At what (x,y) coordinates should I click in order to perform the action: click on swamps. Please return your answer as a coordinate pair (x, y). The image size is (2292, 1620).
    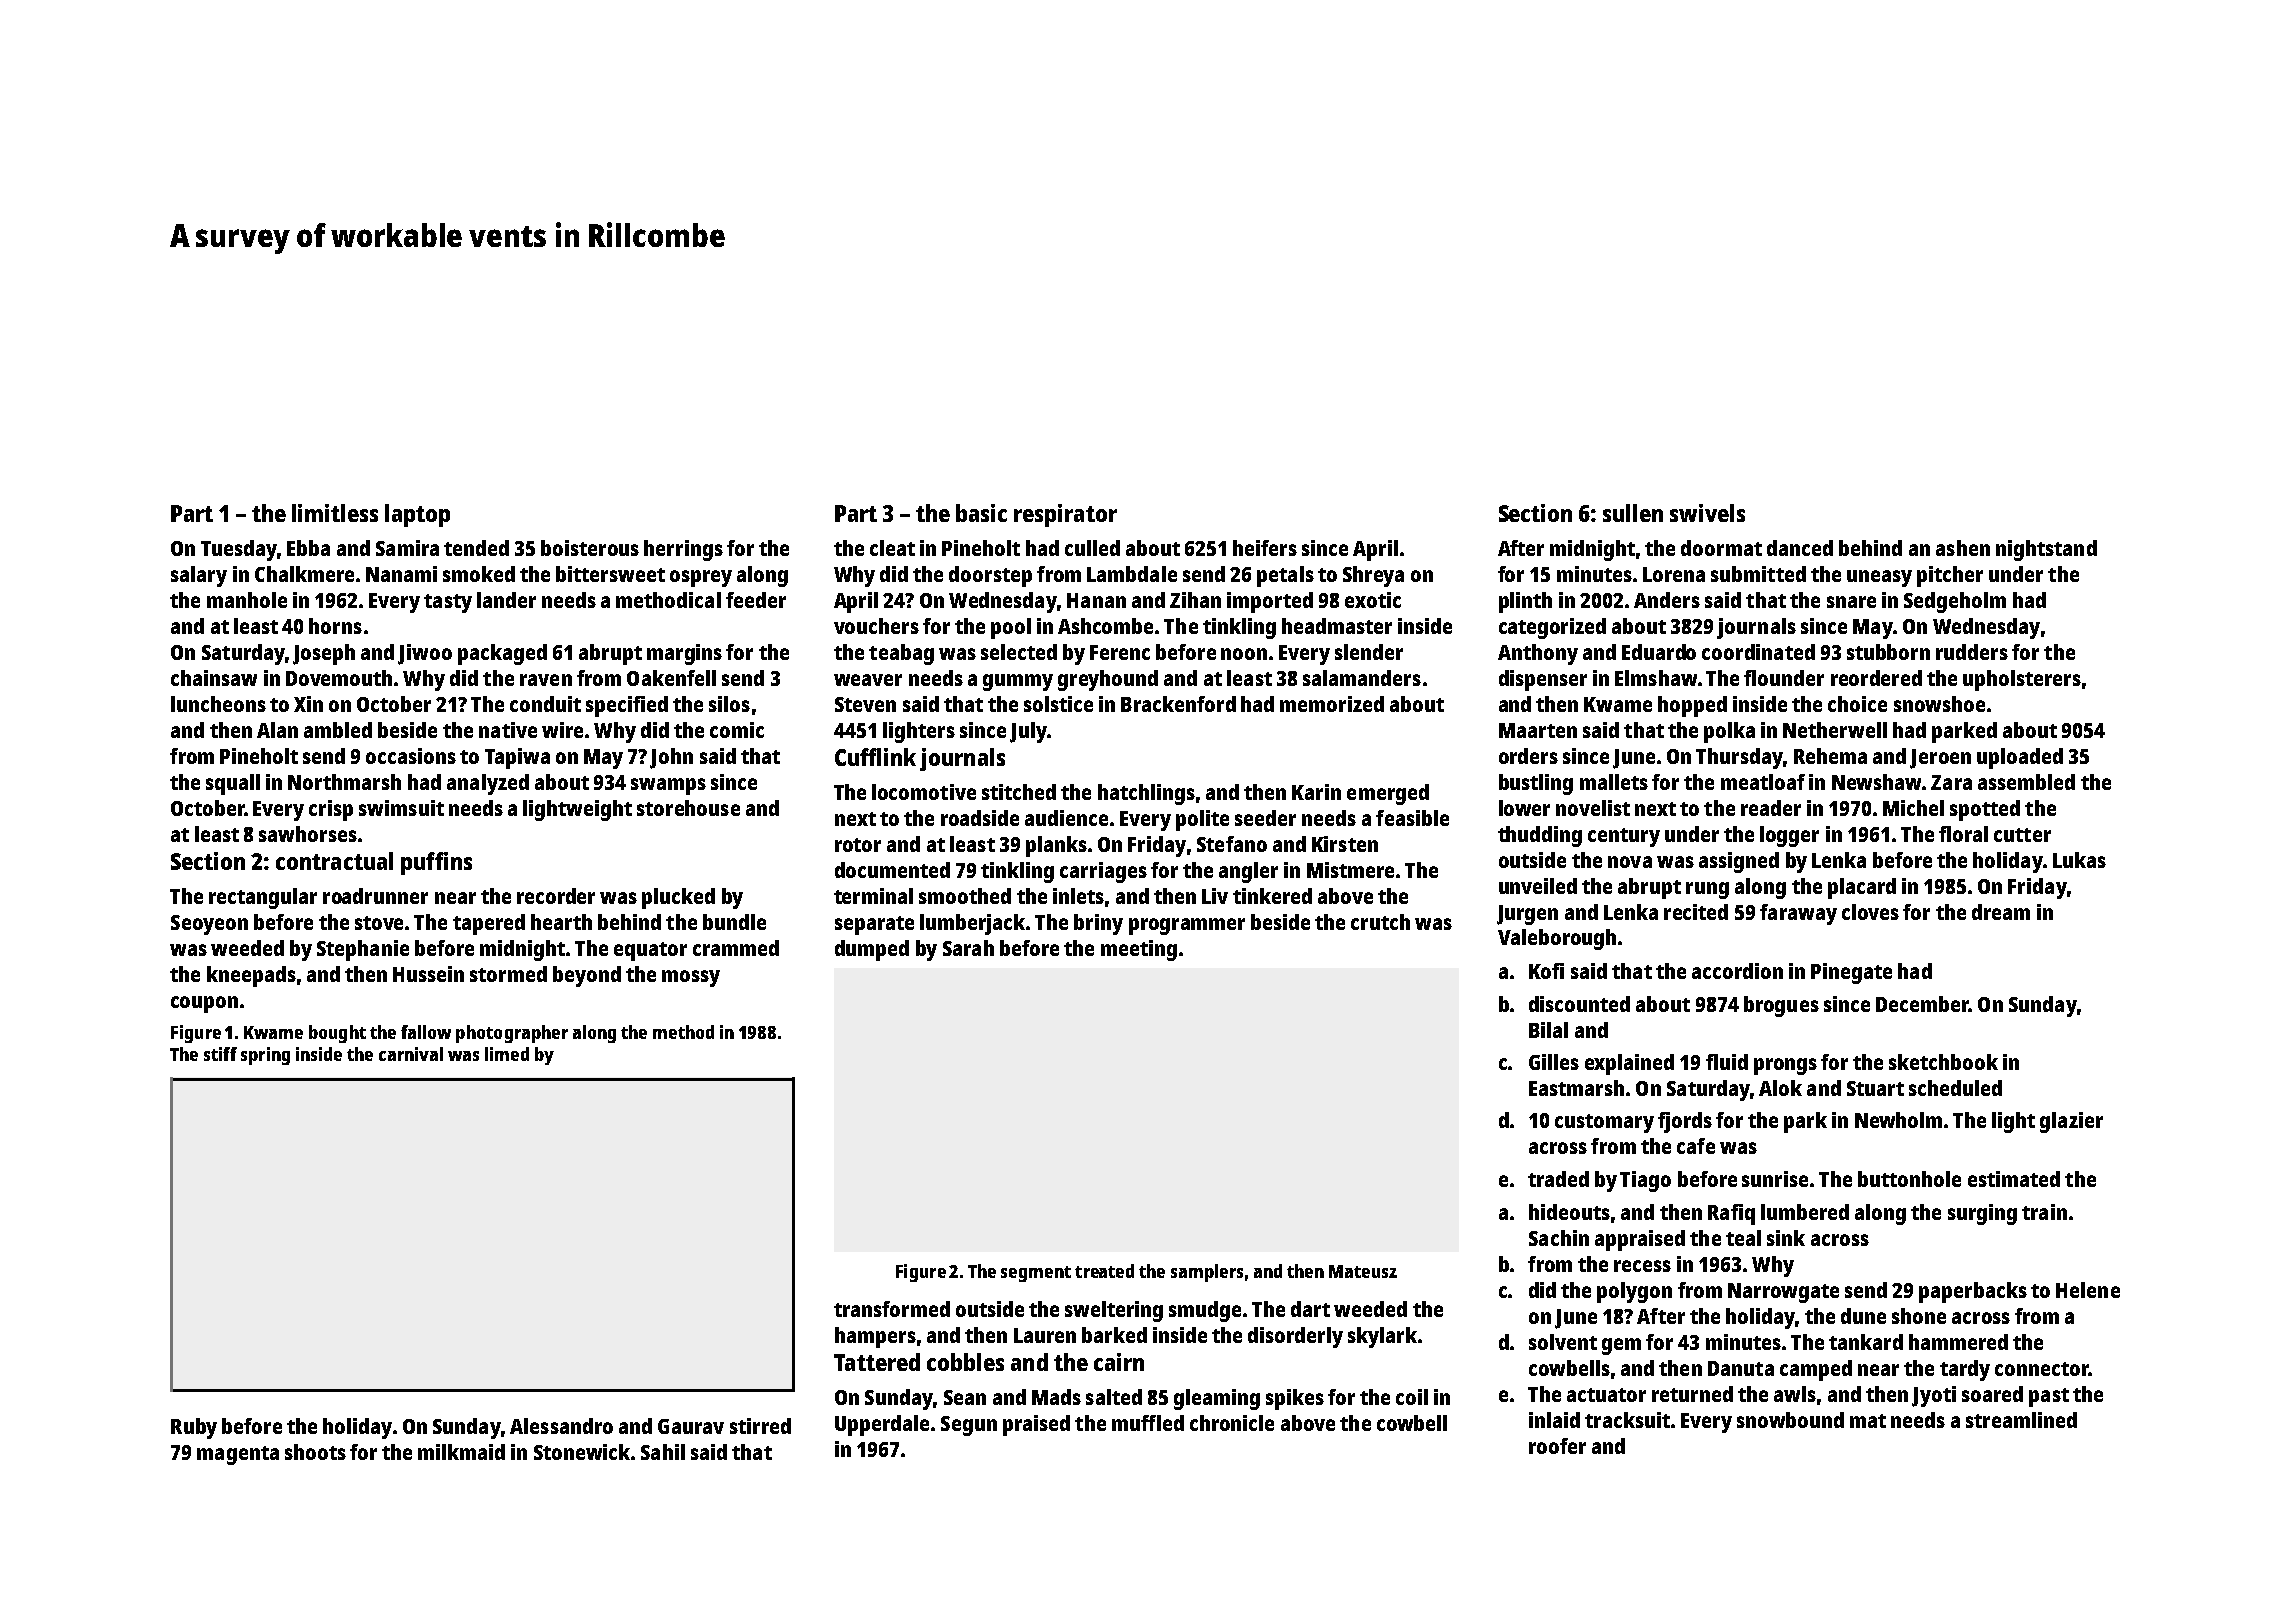
    Looking at the image, I should click on (668, 786).
